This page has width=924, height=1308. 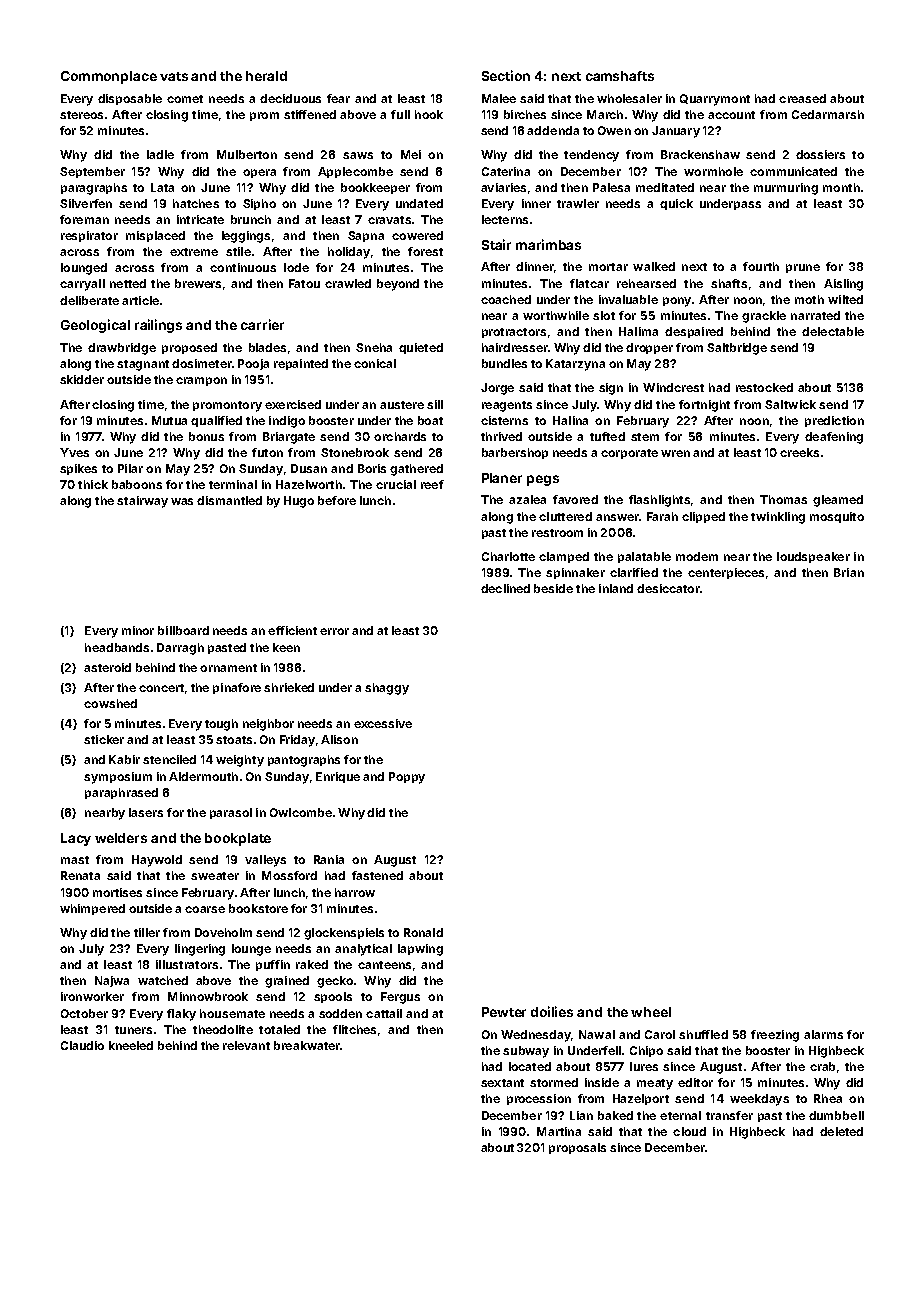 What do you see at coordinates (668, 588) in the page?
I see `desiccator` at bounding box center [668, 588].
